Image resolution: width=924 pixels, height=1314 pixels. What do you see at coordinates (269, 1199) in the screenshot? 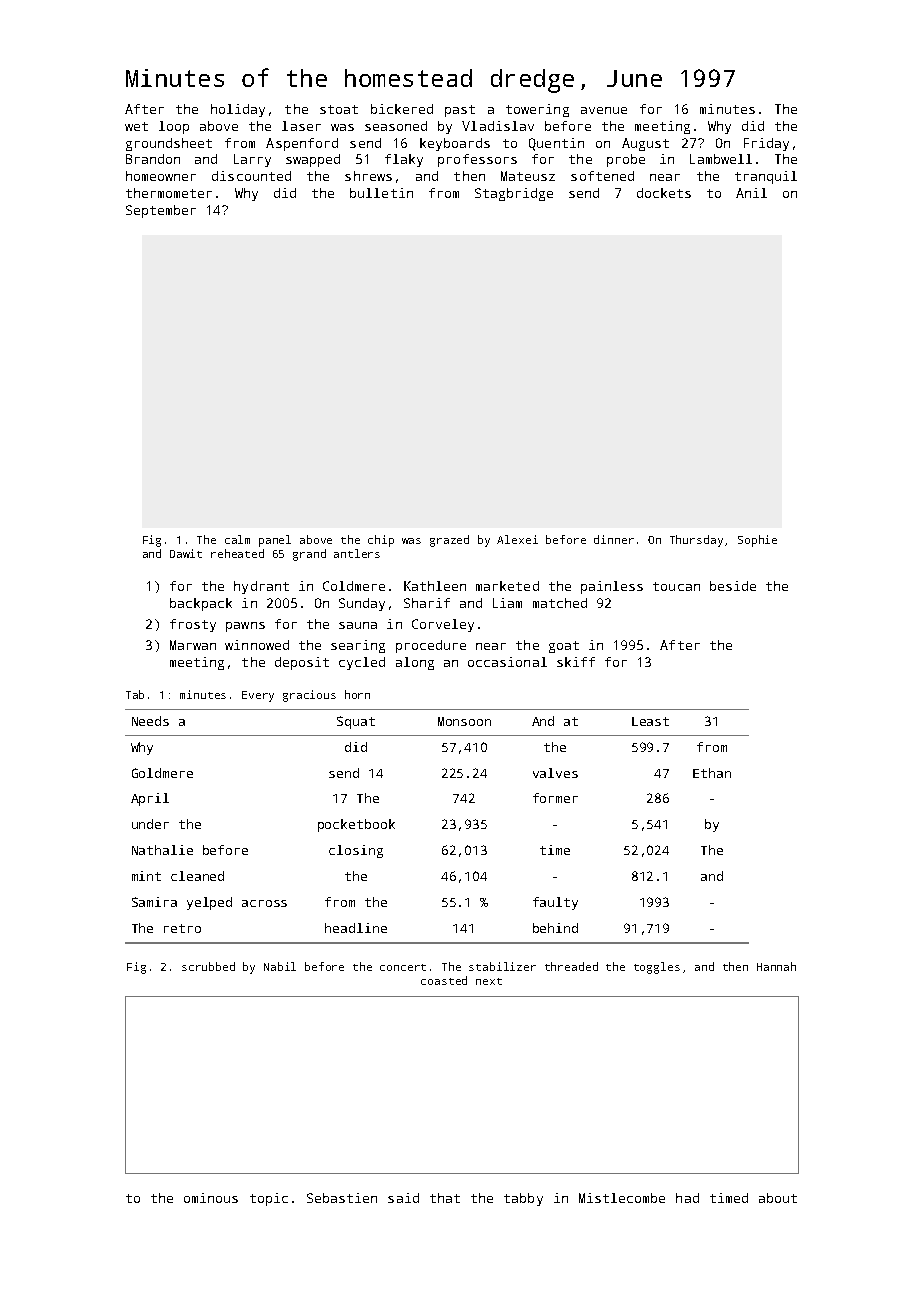
I see `topic` at bounding box center [269, 1199].
